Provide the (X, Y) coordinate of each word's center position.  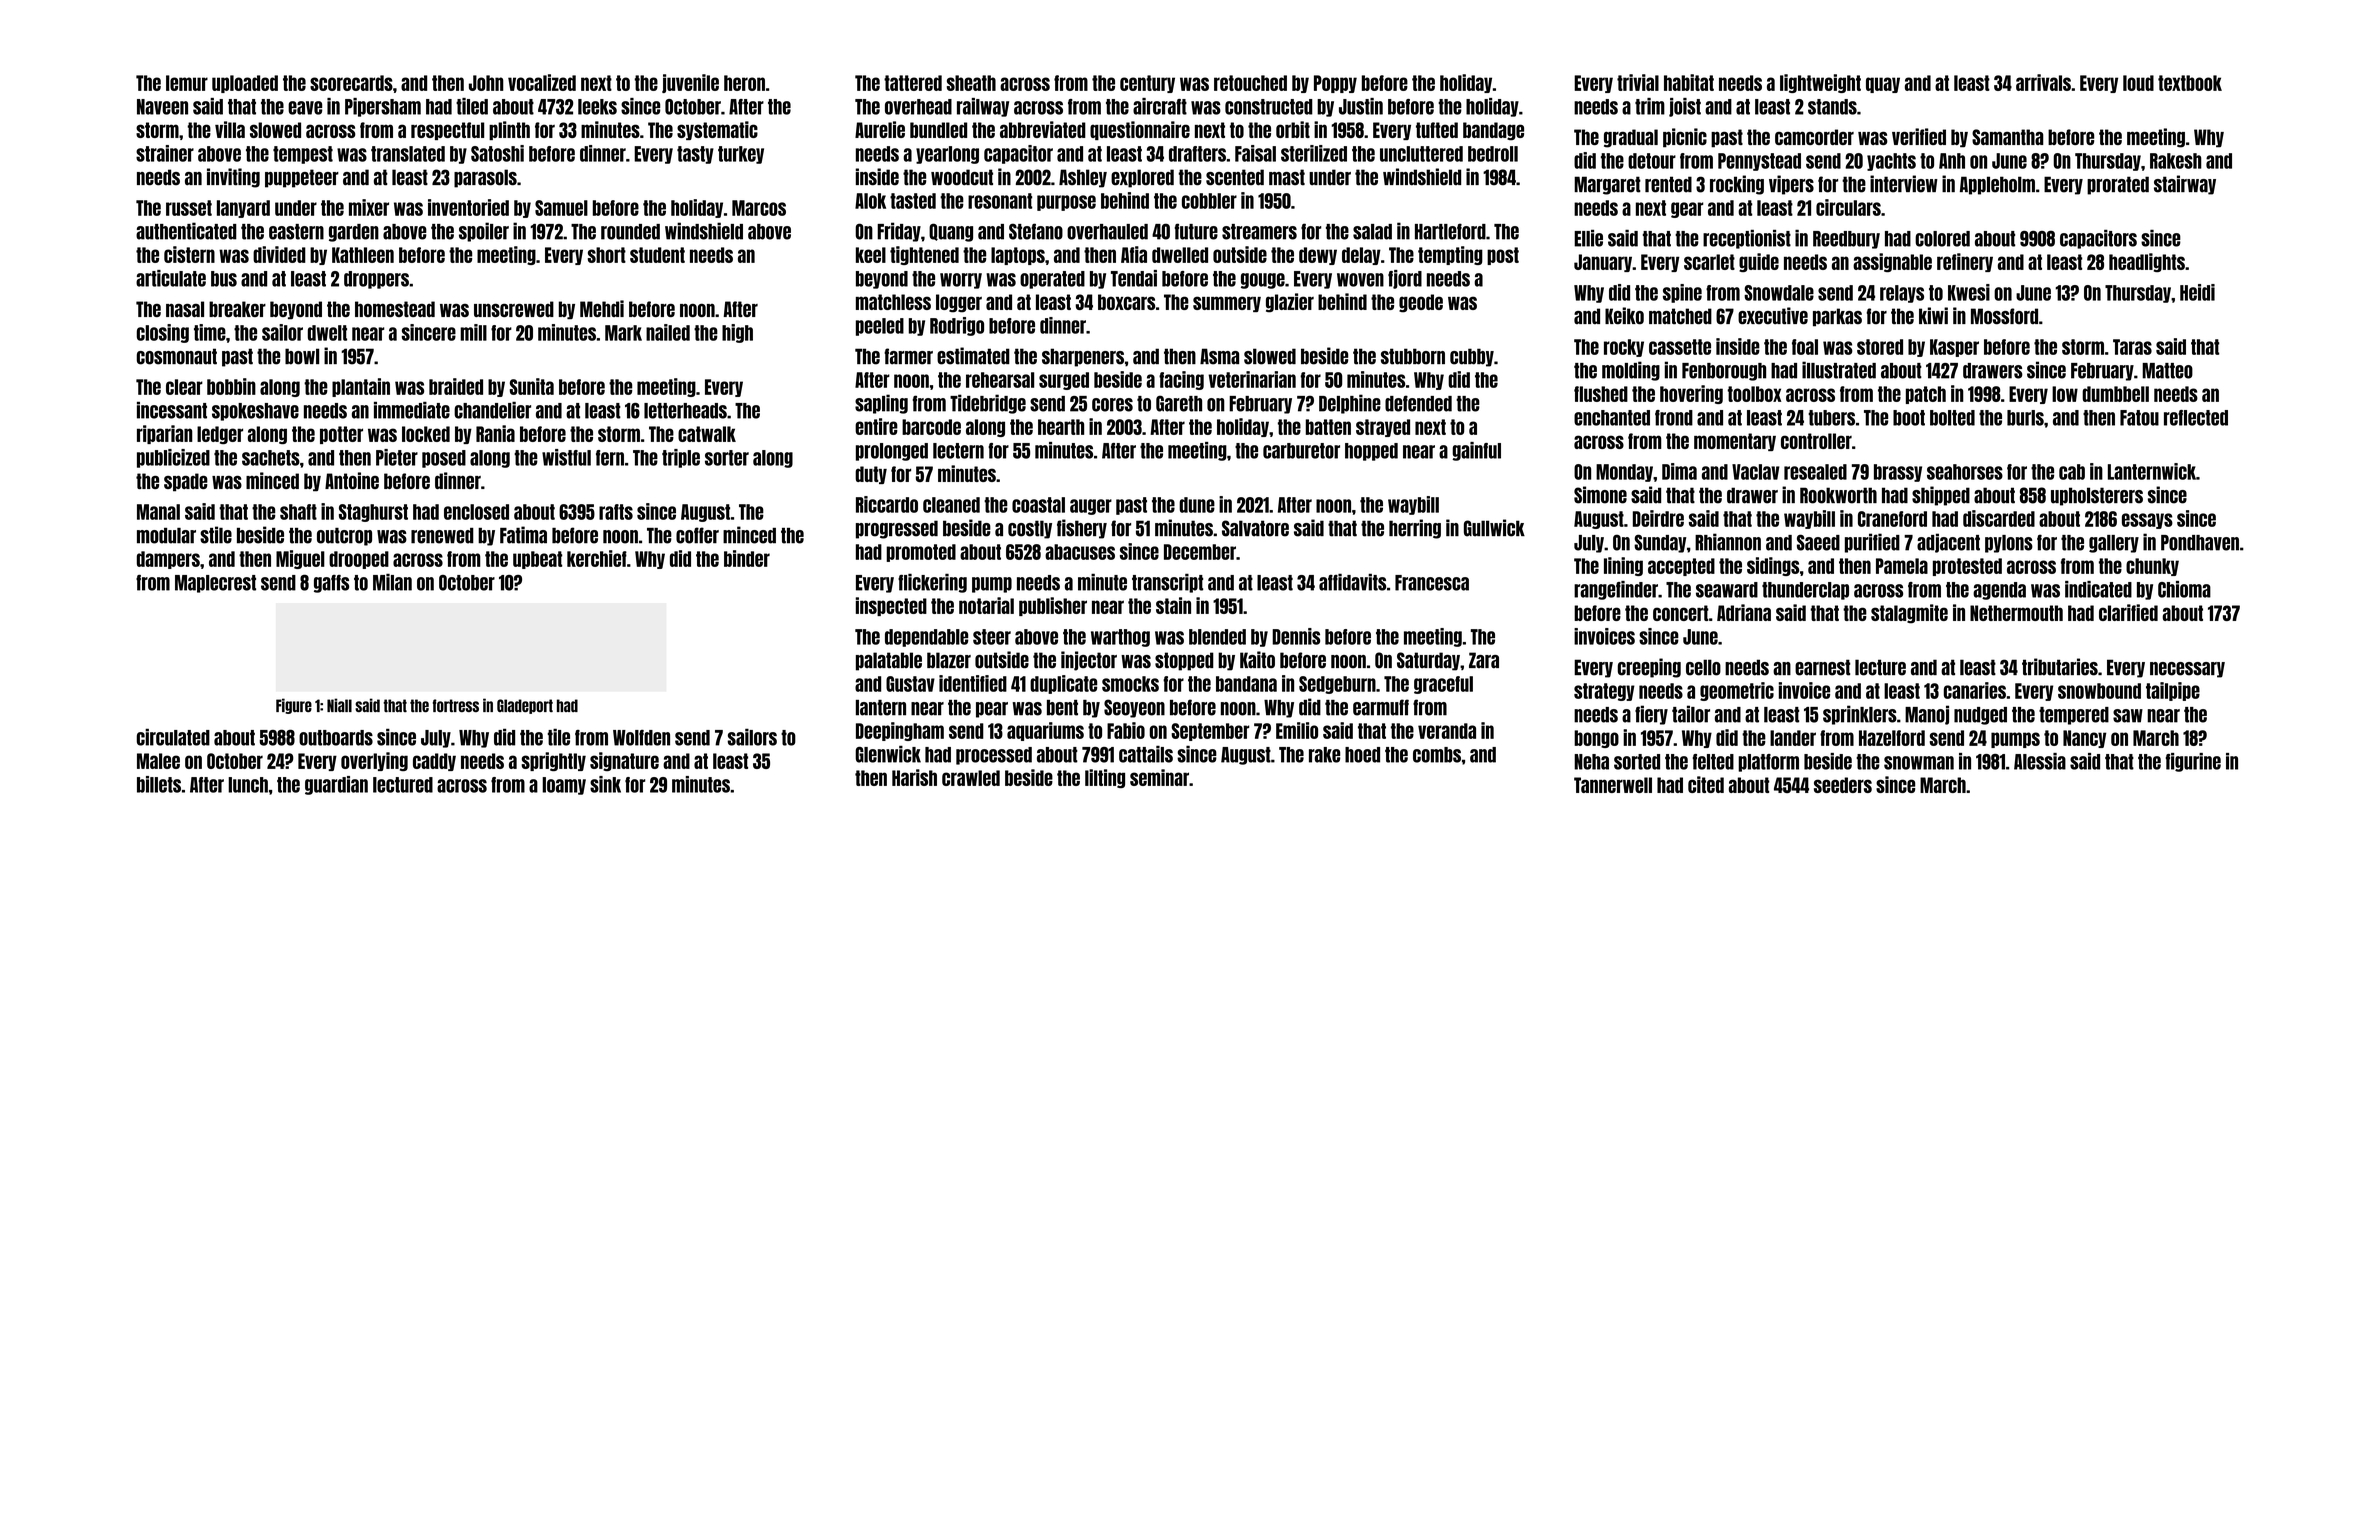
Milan (392, 582)
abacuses (1080, 552)
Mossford (2004, 316)
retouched (1250, 83)
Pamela (1902, 566)
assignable (1892, 262)
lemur (187, 83)
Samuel (561, 208)
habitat (1689, 82)
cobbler (1209, 201)
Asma (1219, 356)
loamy (564, 786)
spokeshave (255, 412)
